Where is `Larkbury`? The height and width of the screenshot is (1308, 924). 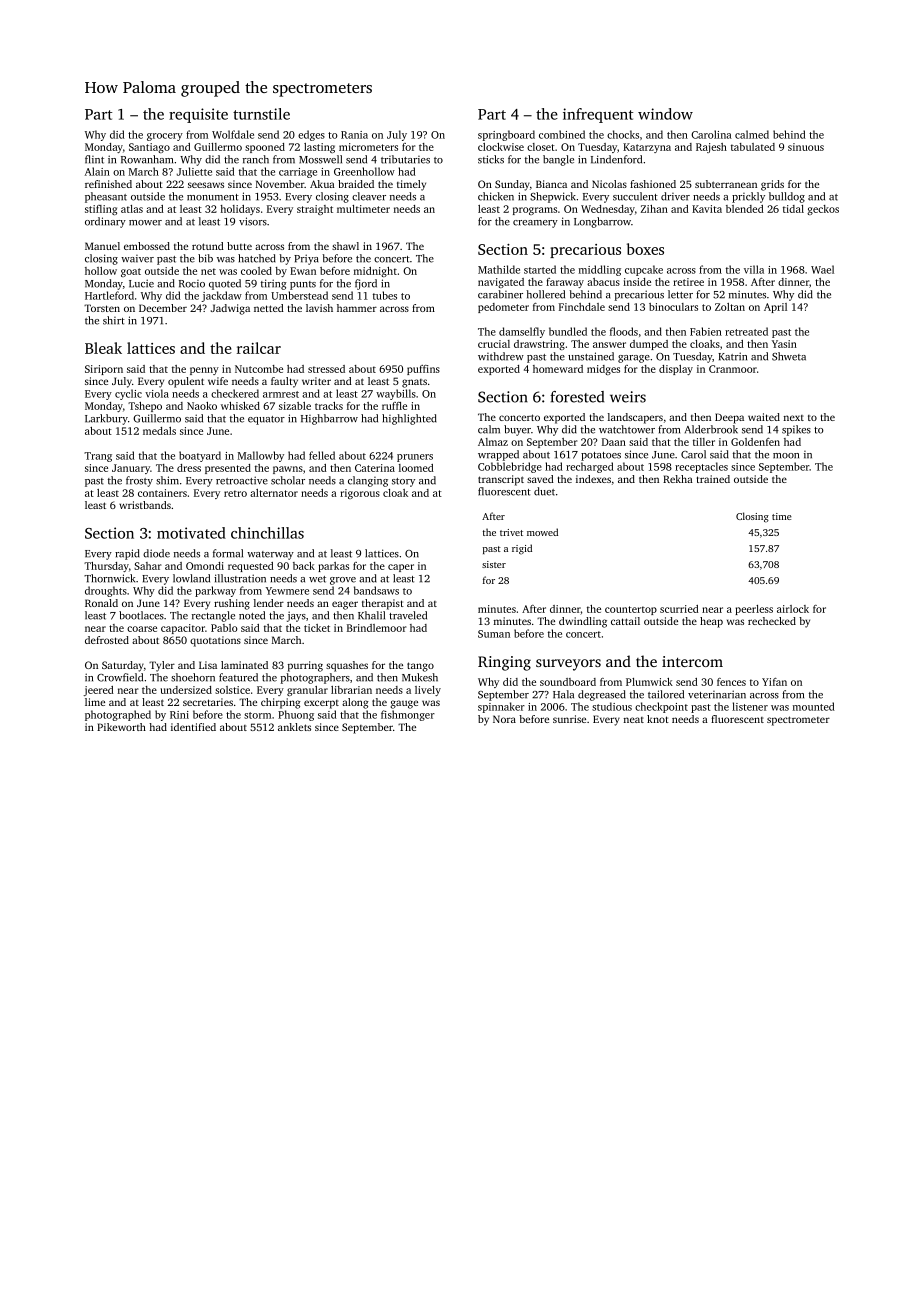
Larkbury is located at coordinates (106, 419).
